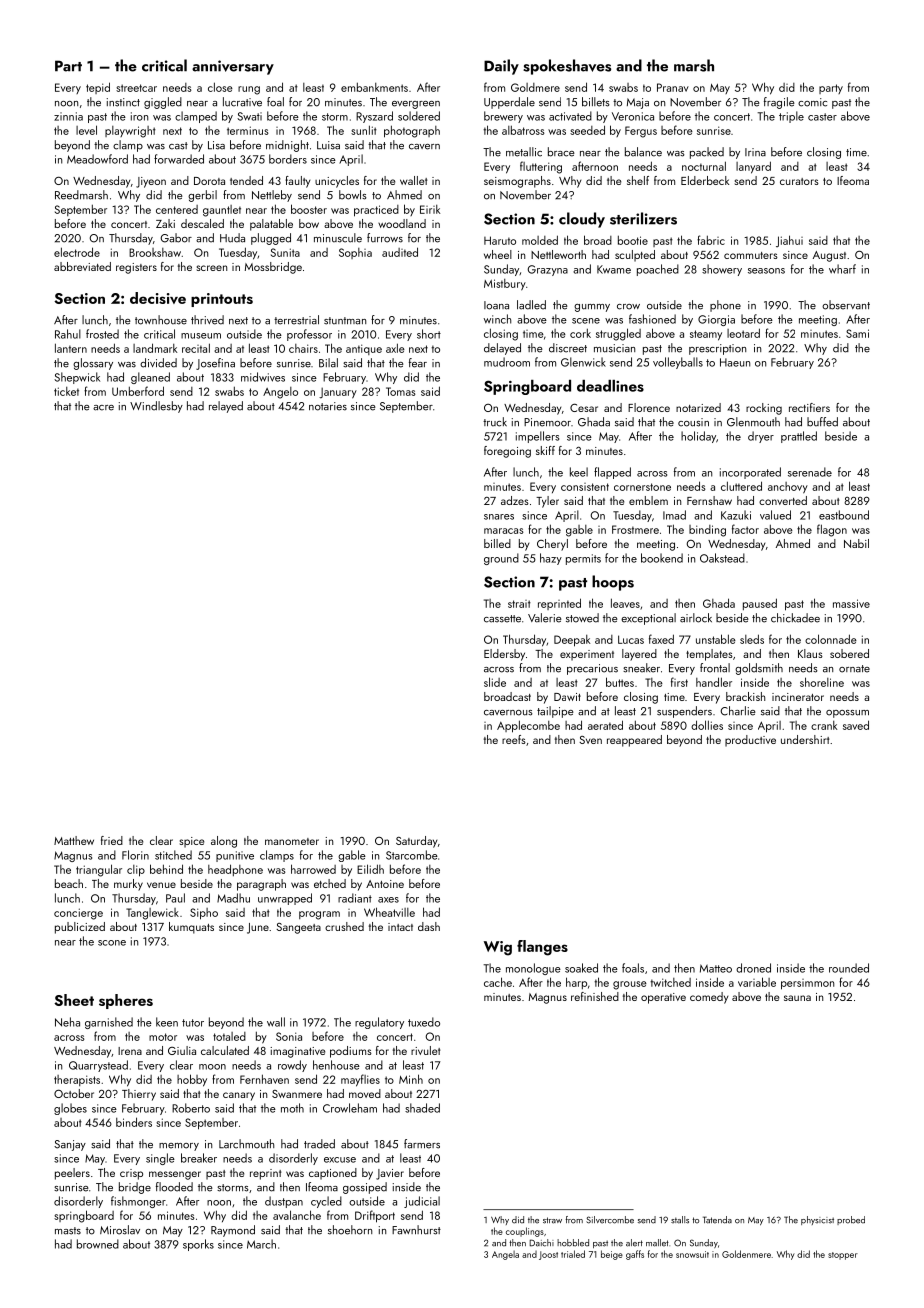 The width and height of the image is (924, 1308). What do you see at coordinates (103, 408) in the image?
I see `acre` at bounding box center [103, 408].
